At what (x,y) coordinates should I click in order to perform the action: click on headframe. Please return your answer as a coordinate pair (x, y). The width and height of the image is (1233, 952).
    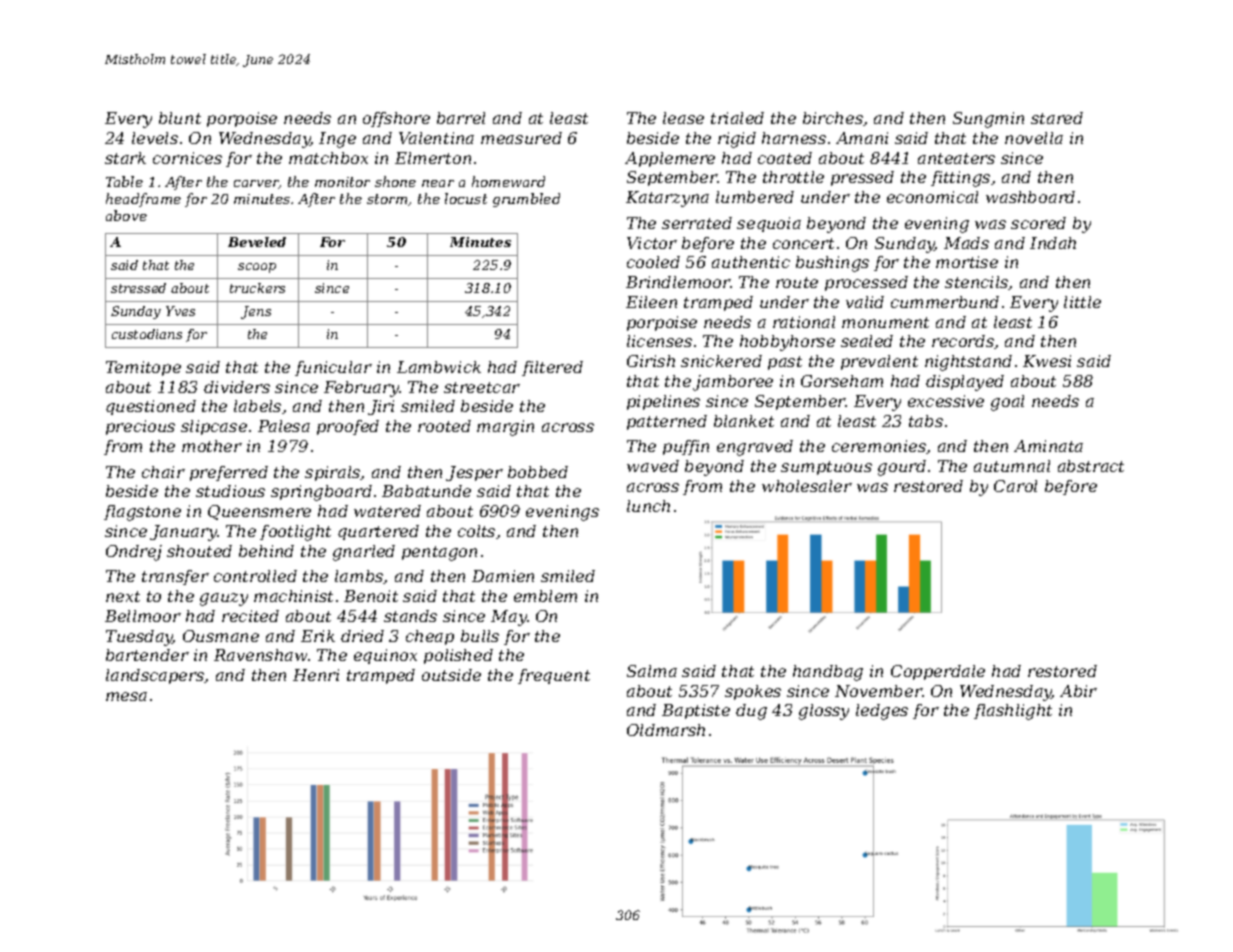
    Looking at the image, I should click on (143, 200).
